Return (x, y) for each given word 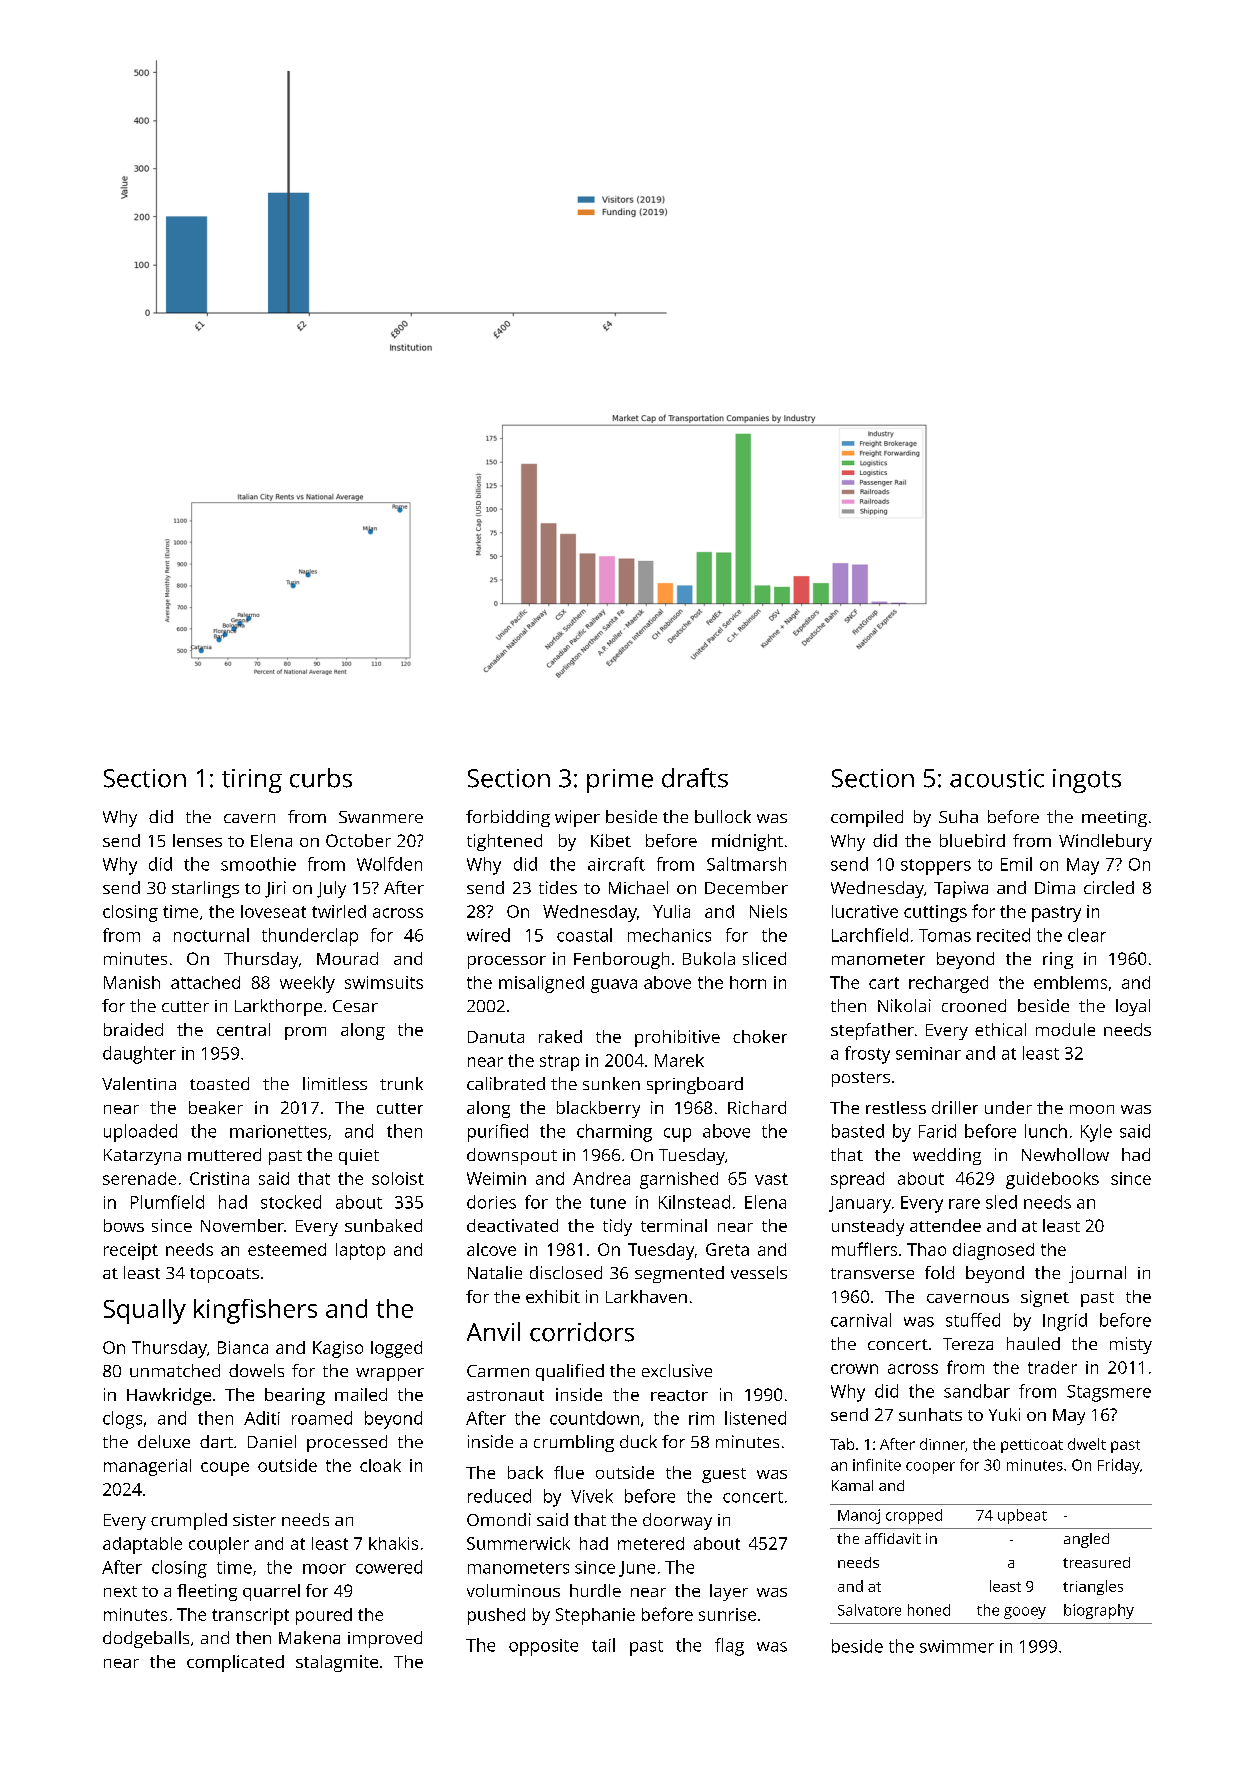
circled (1109, 887)
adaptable (142, 1545)
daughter (139, 1055)
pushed (496, 1616)
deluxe (164, 1441)
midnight (747, 842)
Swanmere (381, 817)
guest (724, 1475)
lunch (1046, 1131)
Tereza (968, 1344)
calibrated (506, 1083)
